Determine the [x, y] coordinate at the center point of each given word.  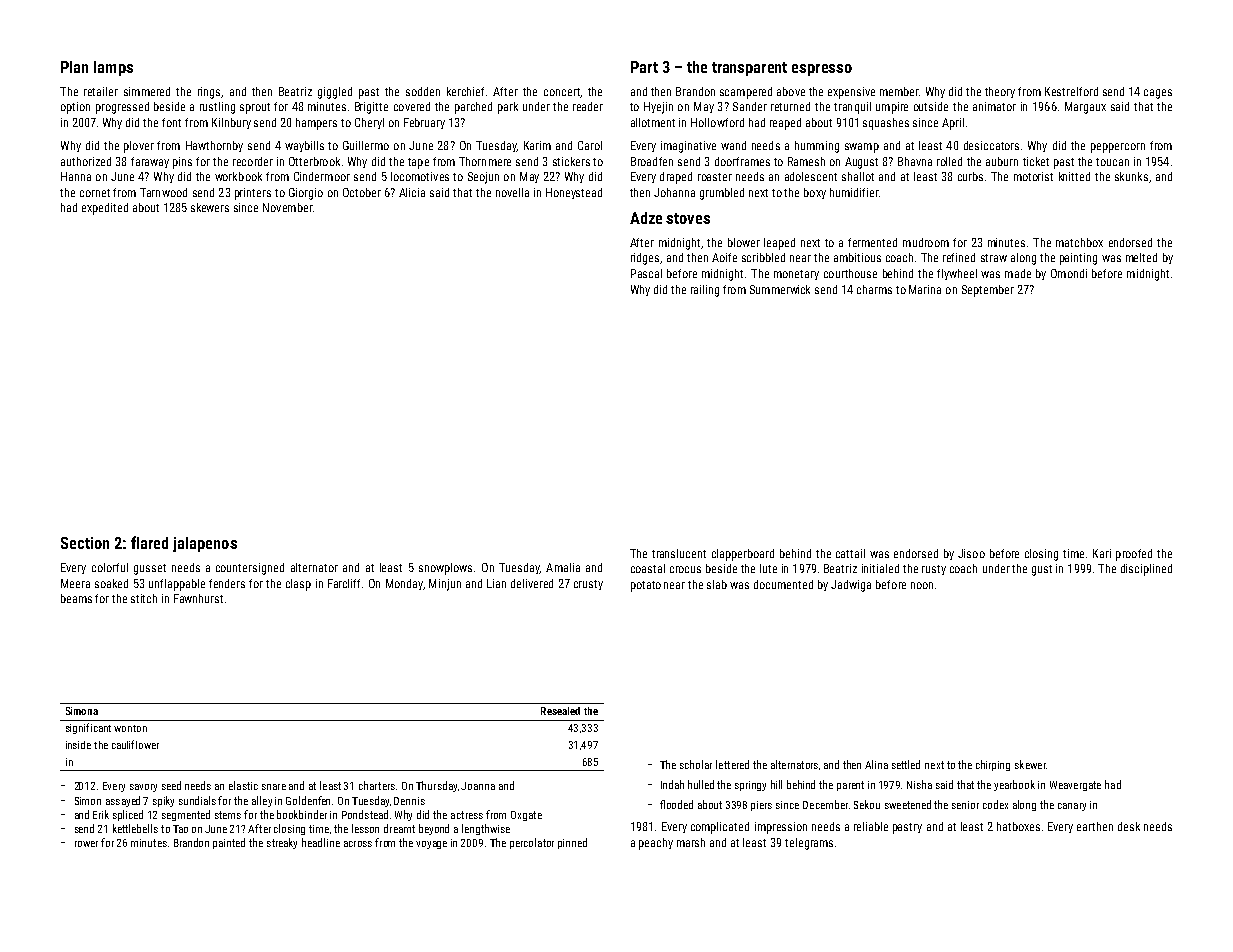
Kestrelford [1071, 91]
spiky [163, 801]
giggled [335, 93]
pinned [572, 843]
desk [1129, 826]
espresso [822, 70]
